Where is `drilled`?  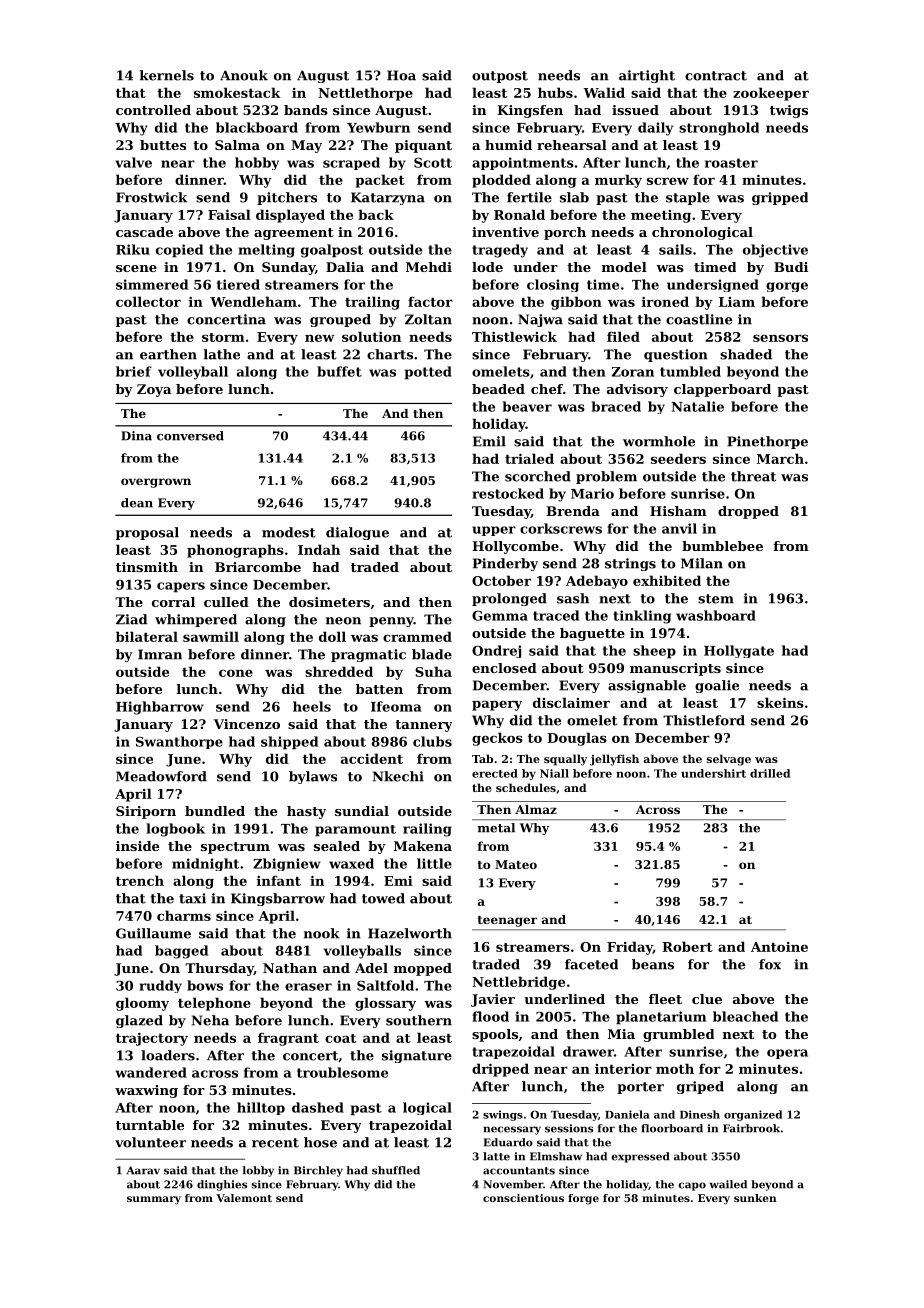
drilled is located at coordinates (770, 773).
